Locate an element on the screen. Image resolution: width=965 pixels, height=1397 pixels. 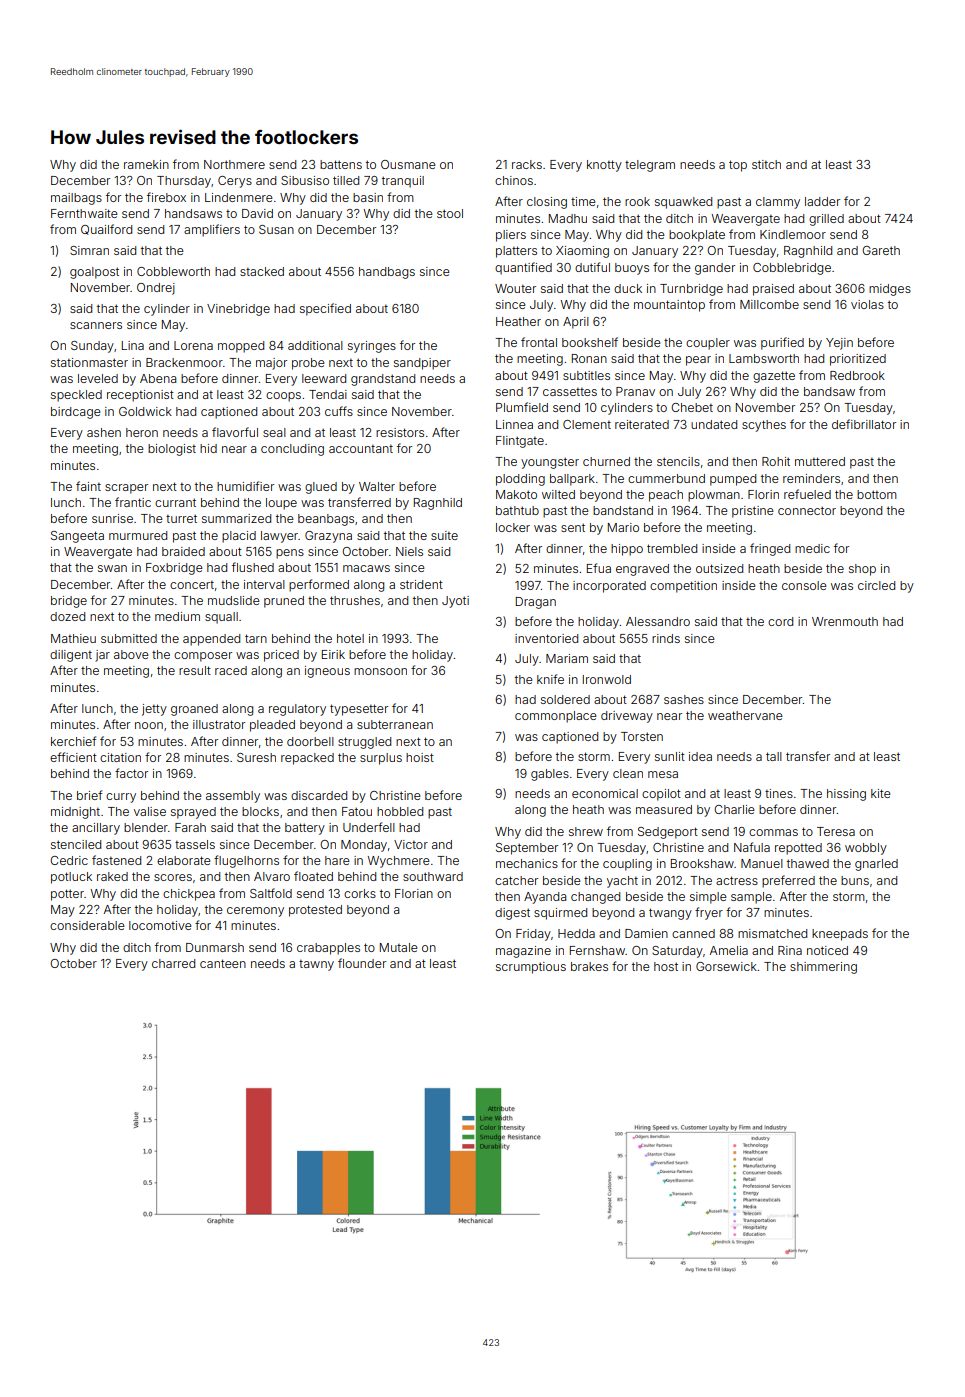
clammy is located at coordinates (778, 203).
